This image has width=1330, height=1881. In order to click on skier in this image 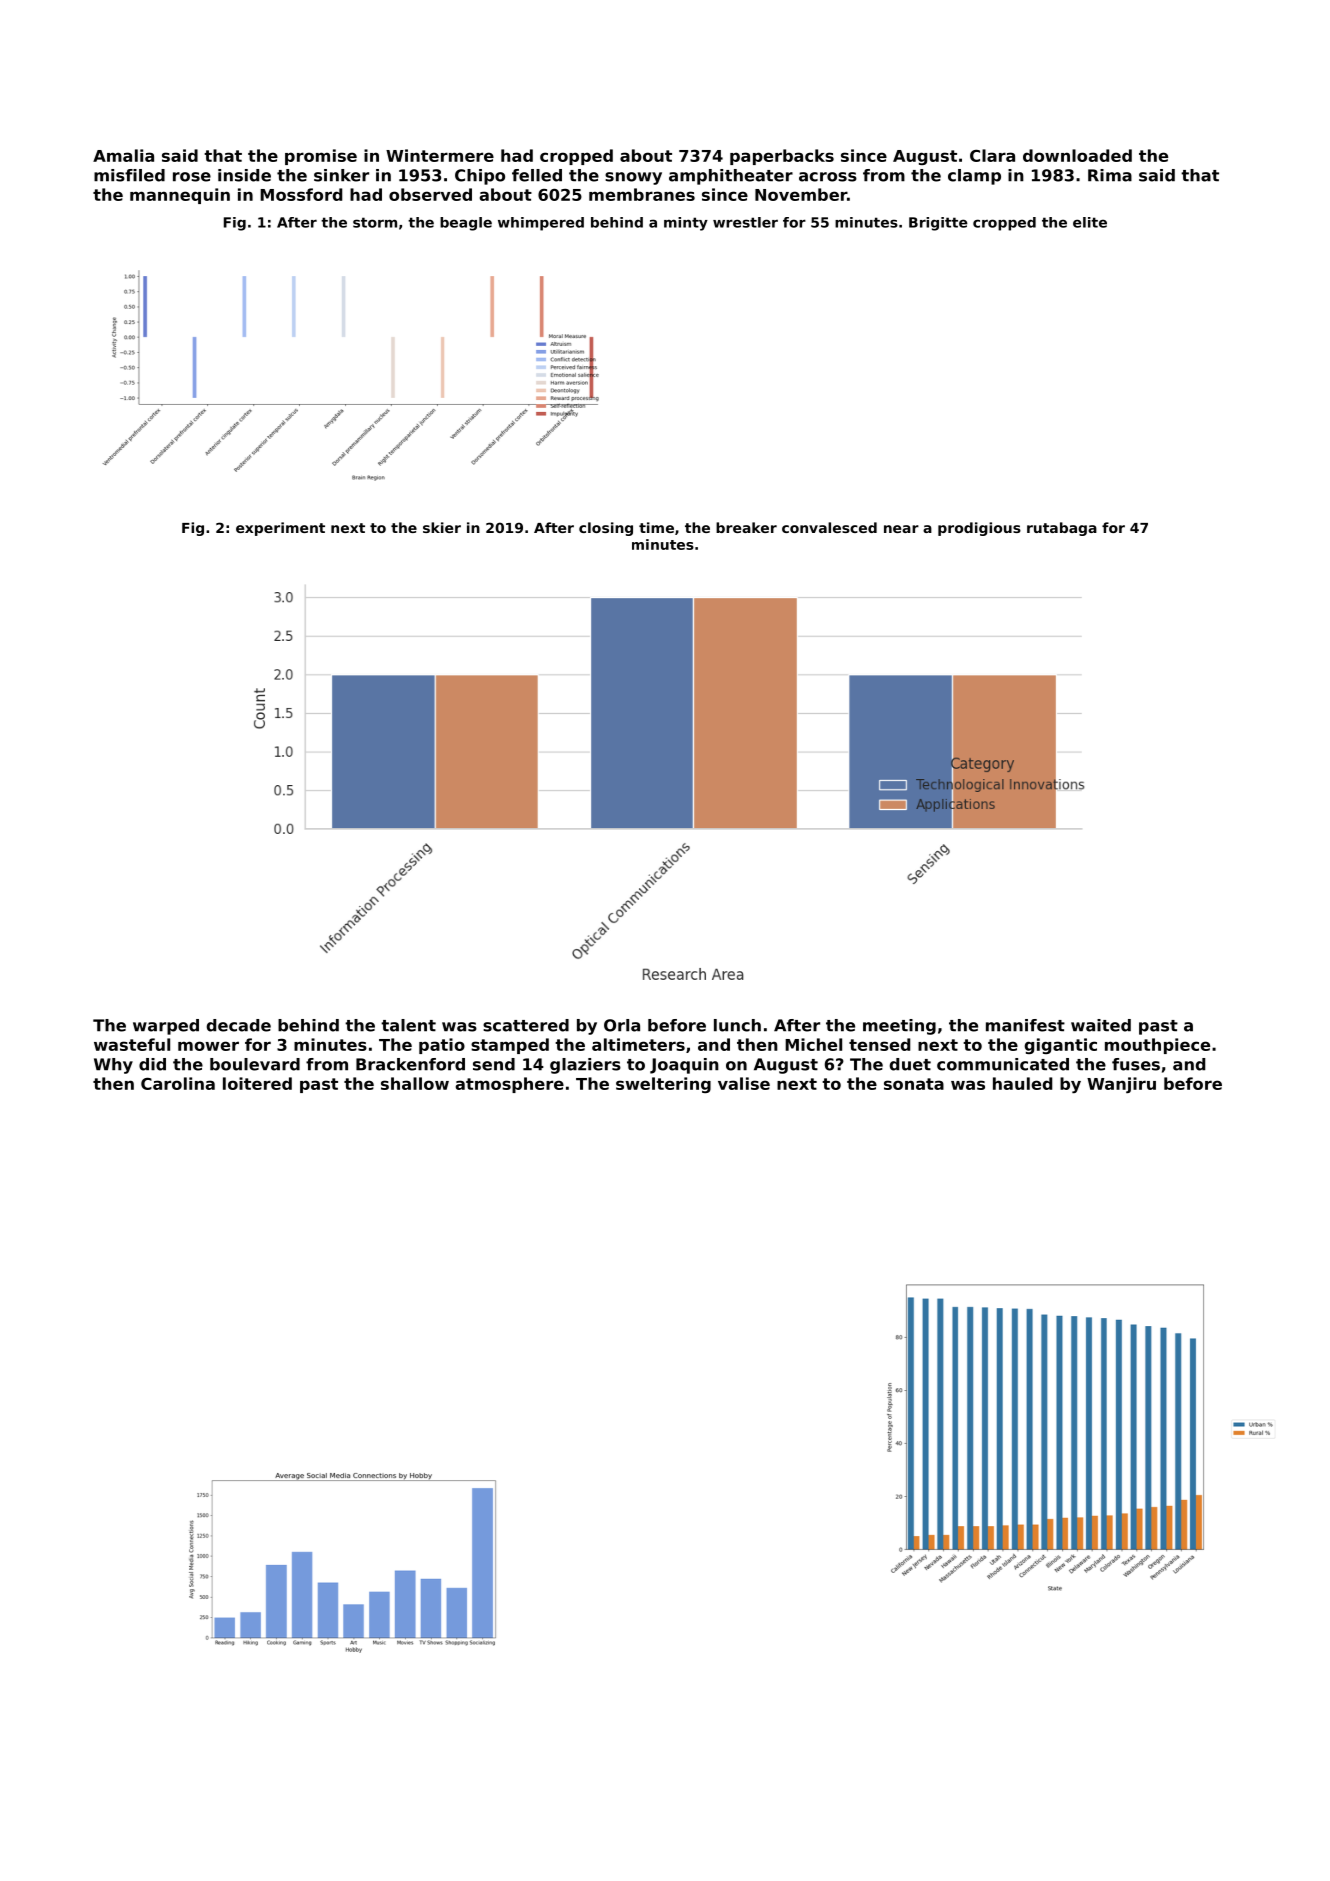, I will do `click(442, 527)`.
